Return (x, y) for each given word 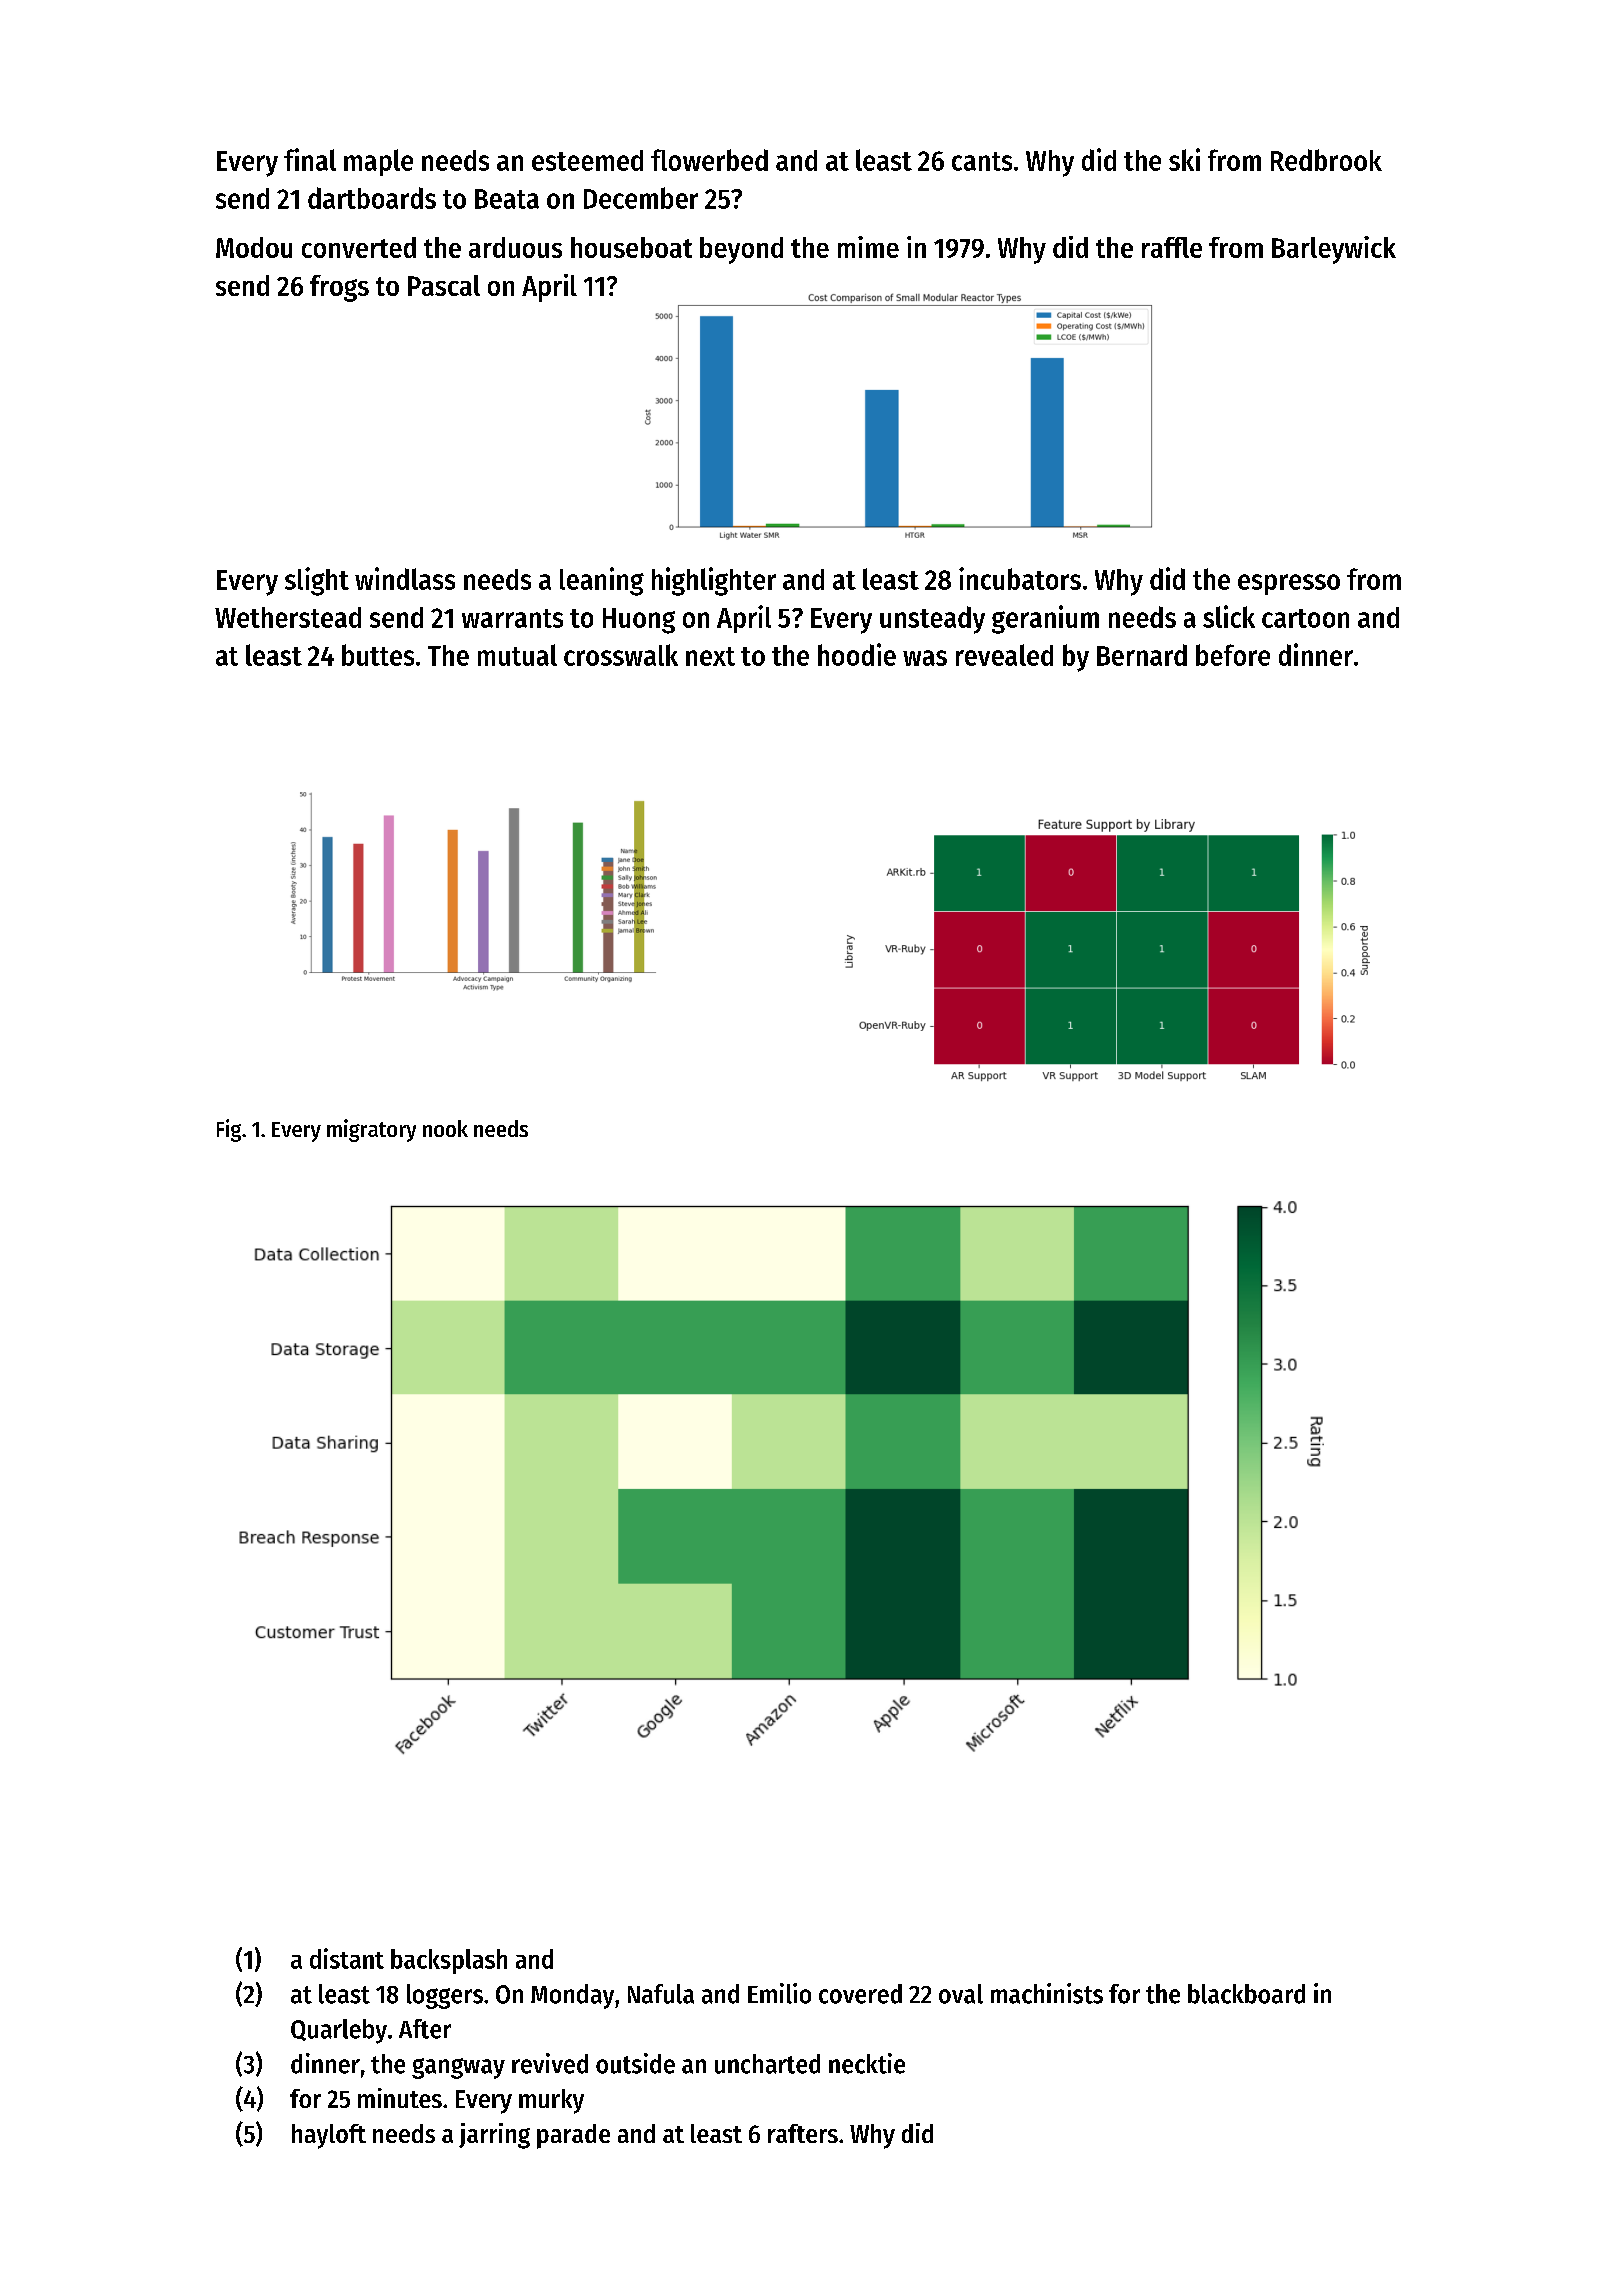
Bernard (1142, 655)
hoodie (857, 654)
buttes (378, 655)
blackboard (1246, 1994)
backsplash (449, 1961)
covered (860, 1994)
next (710, 656)
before (1233, 655)
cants (982, 161)
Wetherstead (288, 617)
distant (347, 1958)
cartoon (1305, 618)
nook (445, 1128)
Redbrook (1326, 160)
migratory (371, 1130)
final (310, 159)
